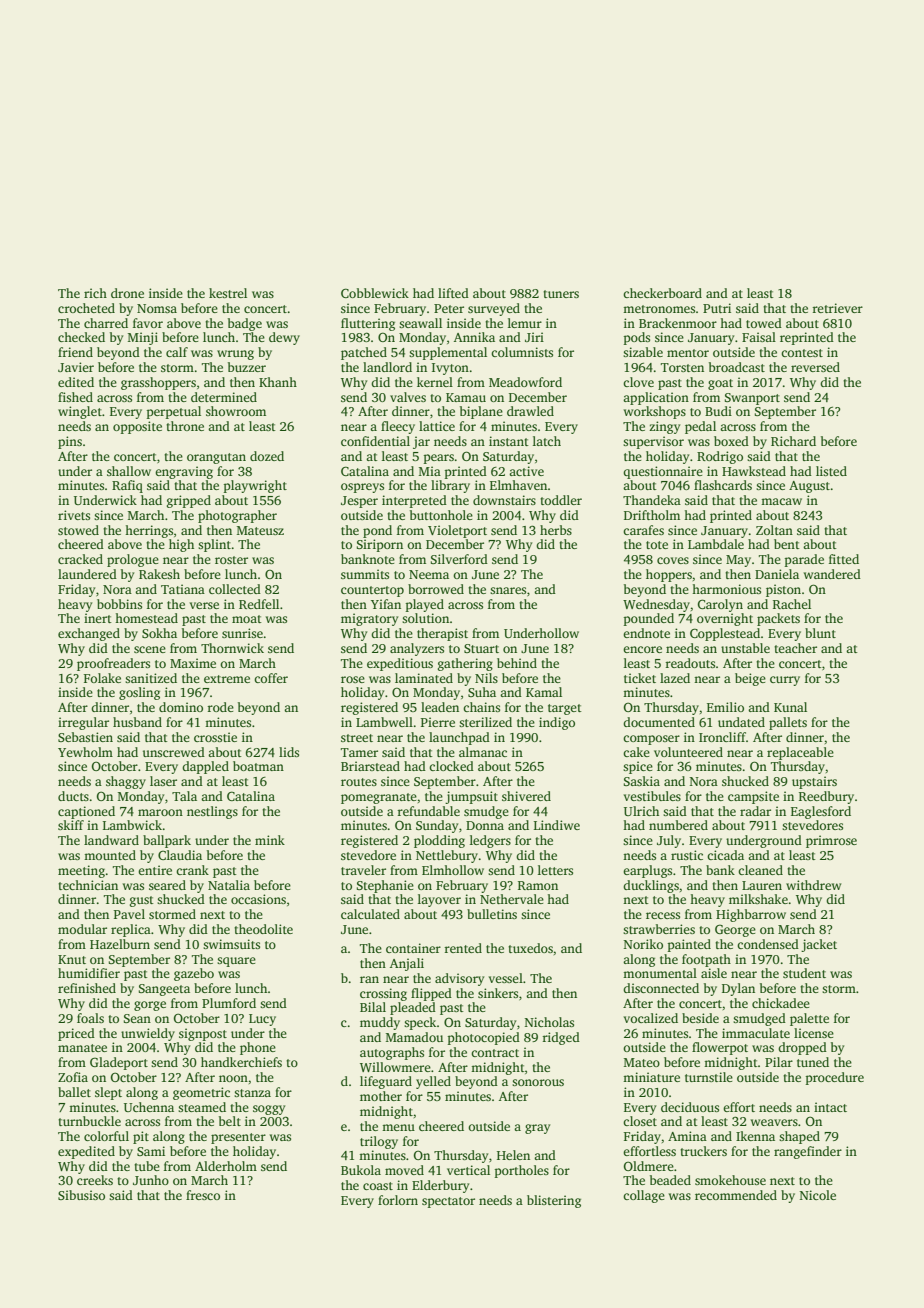 This screenshot has width=924, height=1308. What do you see at coordinates (89, 634) in the screenshot?
I see `exchanged` at bounding box center [89, 634].
